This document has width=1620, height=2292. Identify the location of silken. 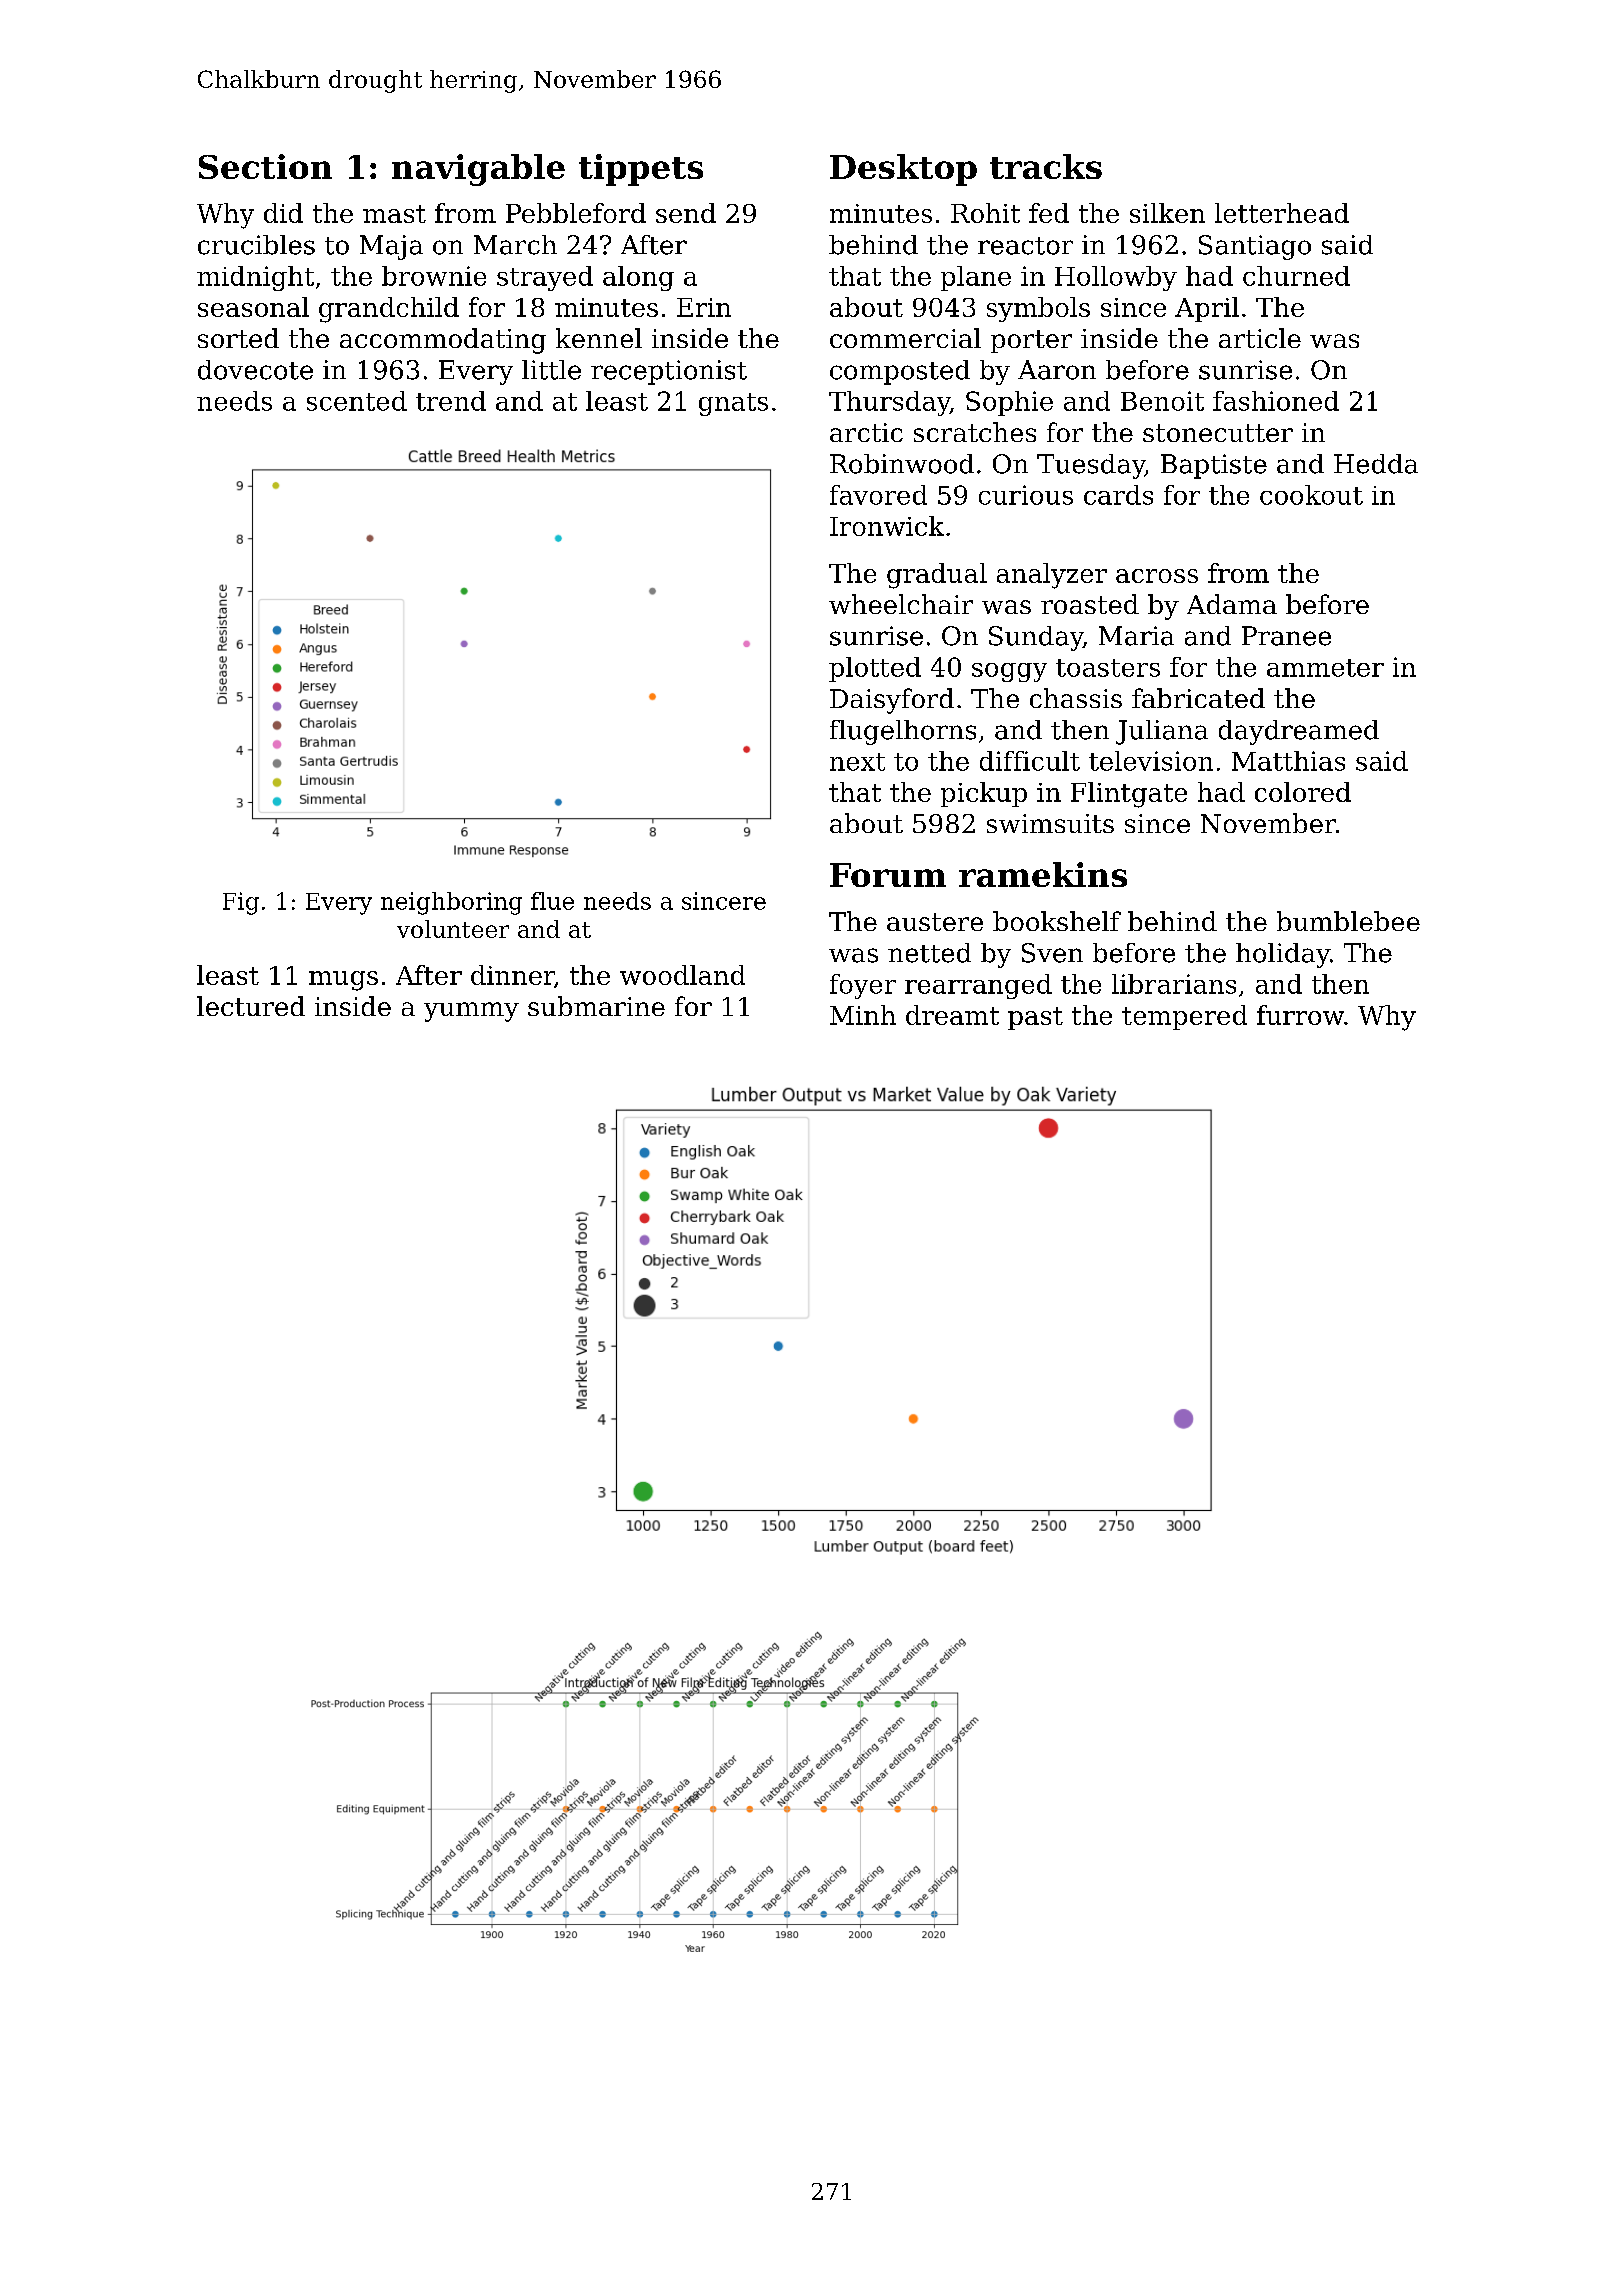
(1167, 213).
